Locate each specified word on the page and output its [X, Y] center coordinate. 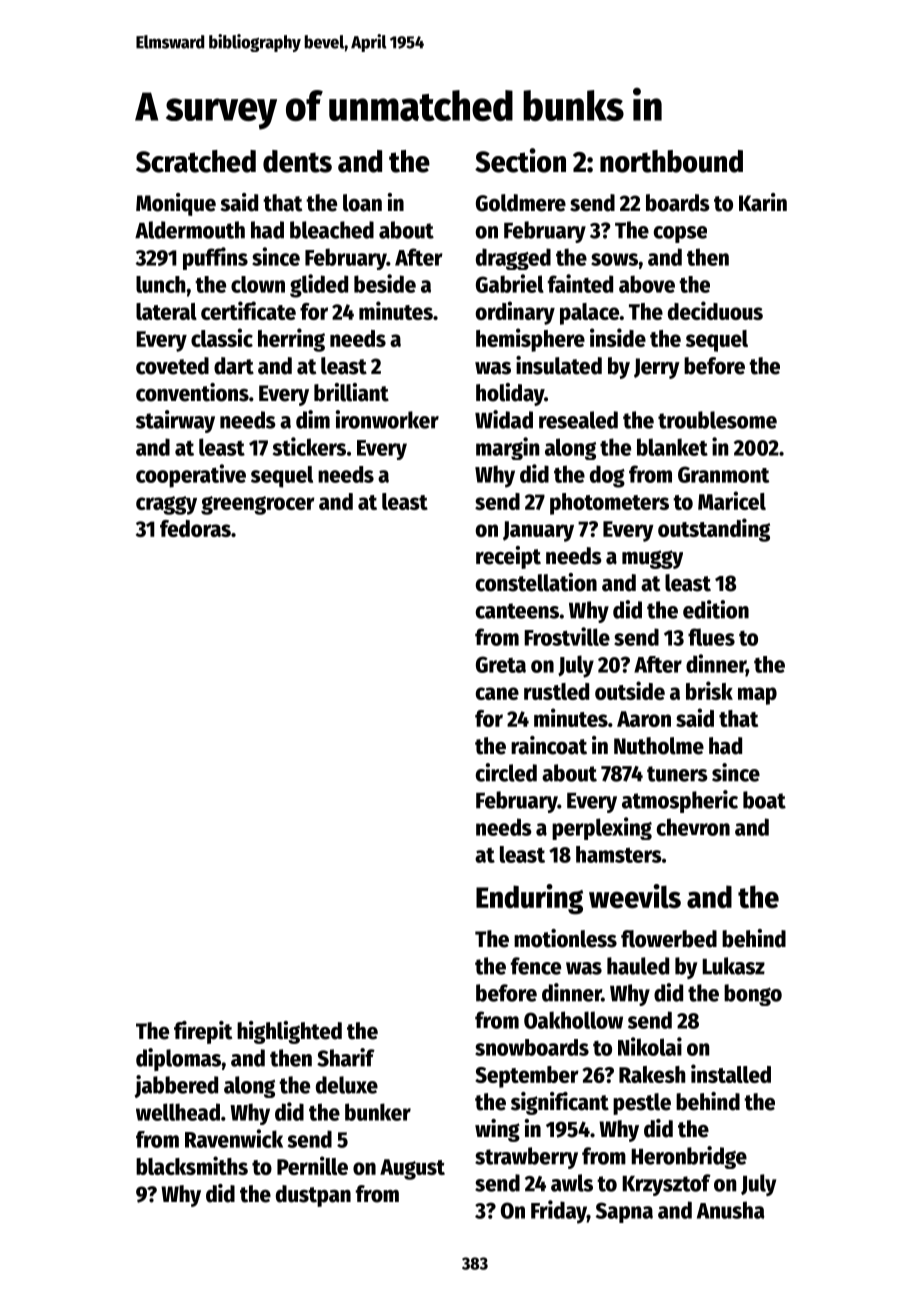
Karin [763, 202]
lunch [160, 284]
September [527, 1077]
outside [630, 690]
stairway [175, 421]
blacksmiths [192, 1165]
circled [506, 772]
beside [385, 283]
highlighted [289, 1032]
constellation [536, 582]
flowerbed [669, 939]
